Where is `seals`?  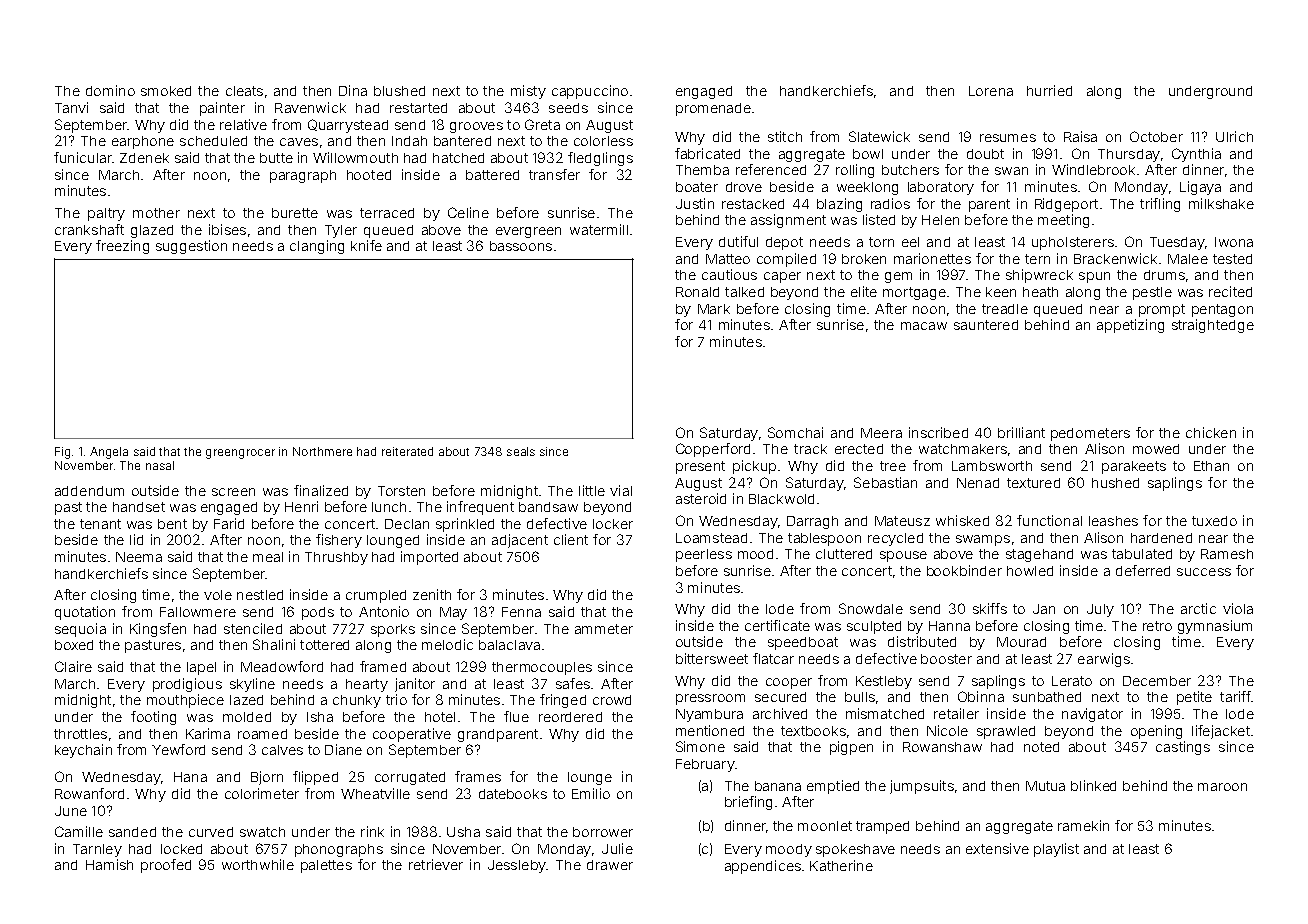 seals is located at coordinates (521, 451).
